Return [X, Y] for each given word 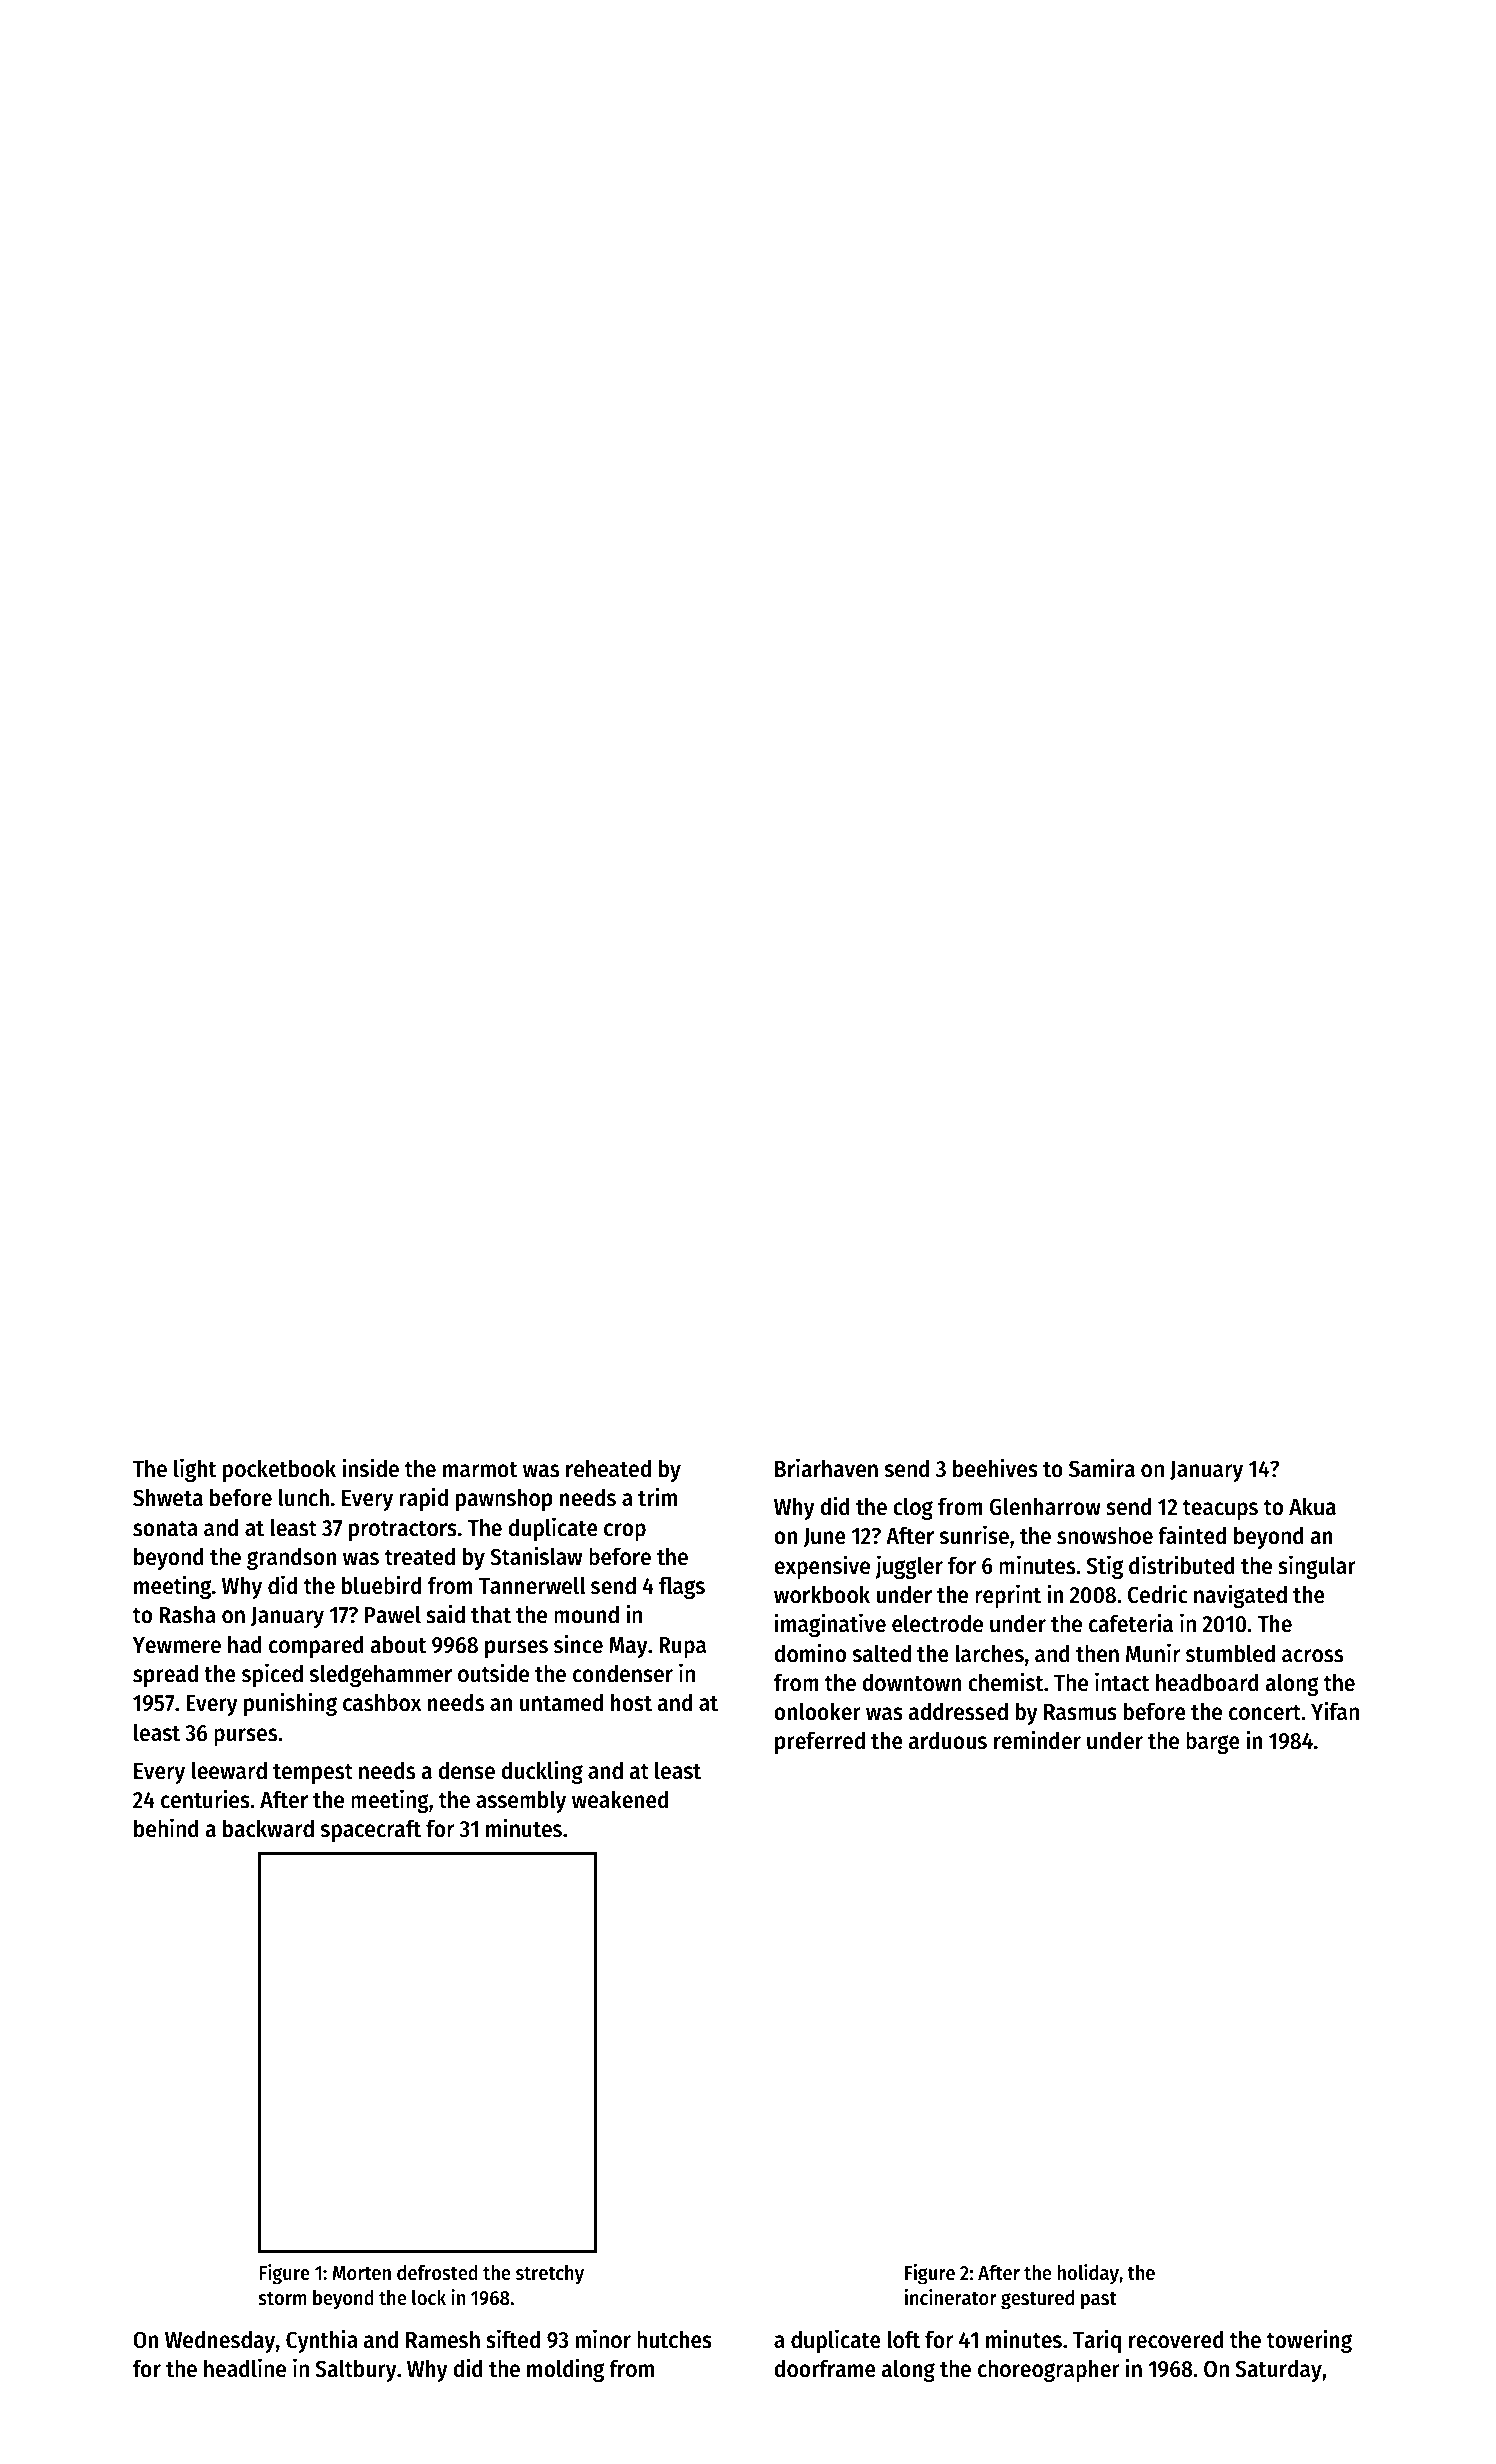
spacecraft [371, 1830]
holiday [1088, 2274]
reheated [608, 1468]
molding [565, 2370]
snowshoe [1105, 1535]
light [195, 1470]
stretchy [550, 2275]
